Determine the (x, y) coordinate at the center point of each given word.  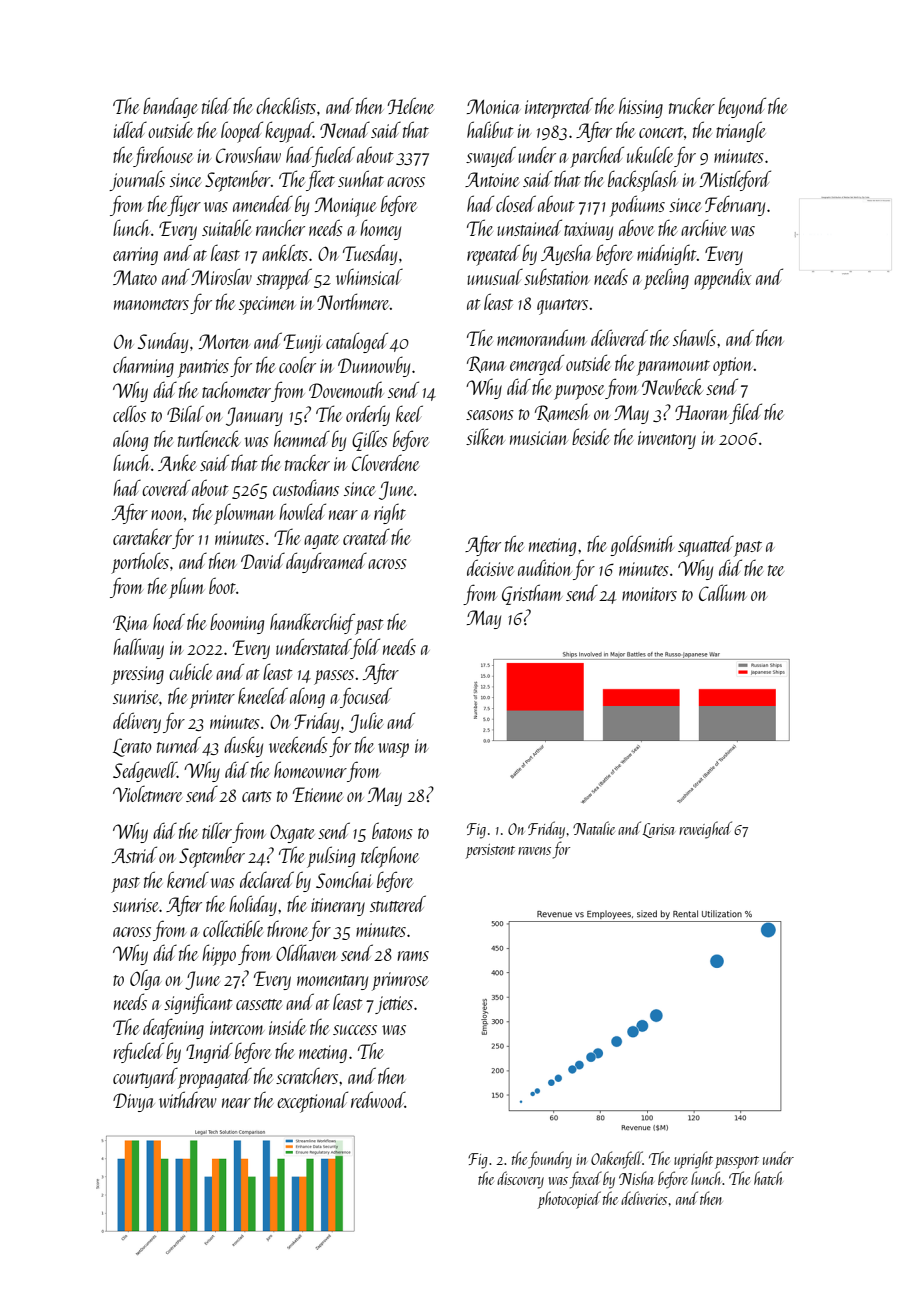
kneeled (263, 695)
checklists (286, 105)
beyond (742, 107)
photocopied (569, 1200)
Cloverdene (386, 462)
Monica (494, 106)
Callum (722, 592)
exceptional (312, 1102)
